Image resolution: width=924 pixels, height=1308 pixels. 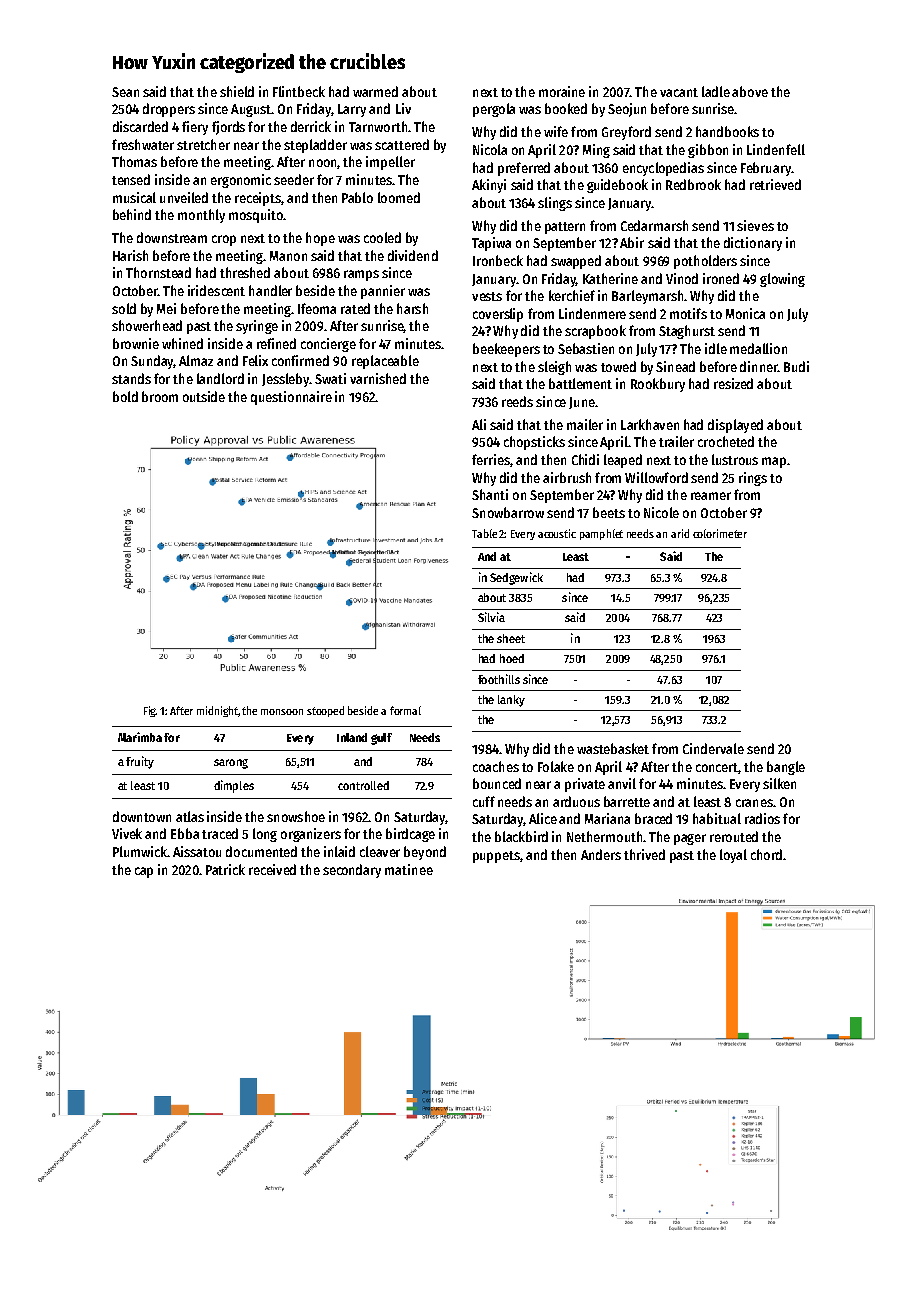 What do you see at coordinates (375, 91) in the image?
I see `warmed` at bounding box center [375, 91].
